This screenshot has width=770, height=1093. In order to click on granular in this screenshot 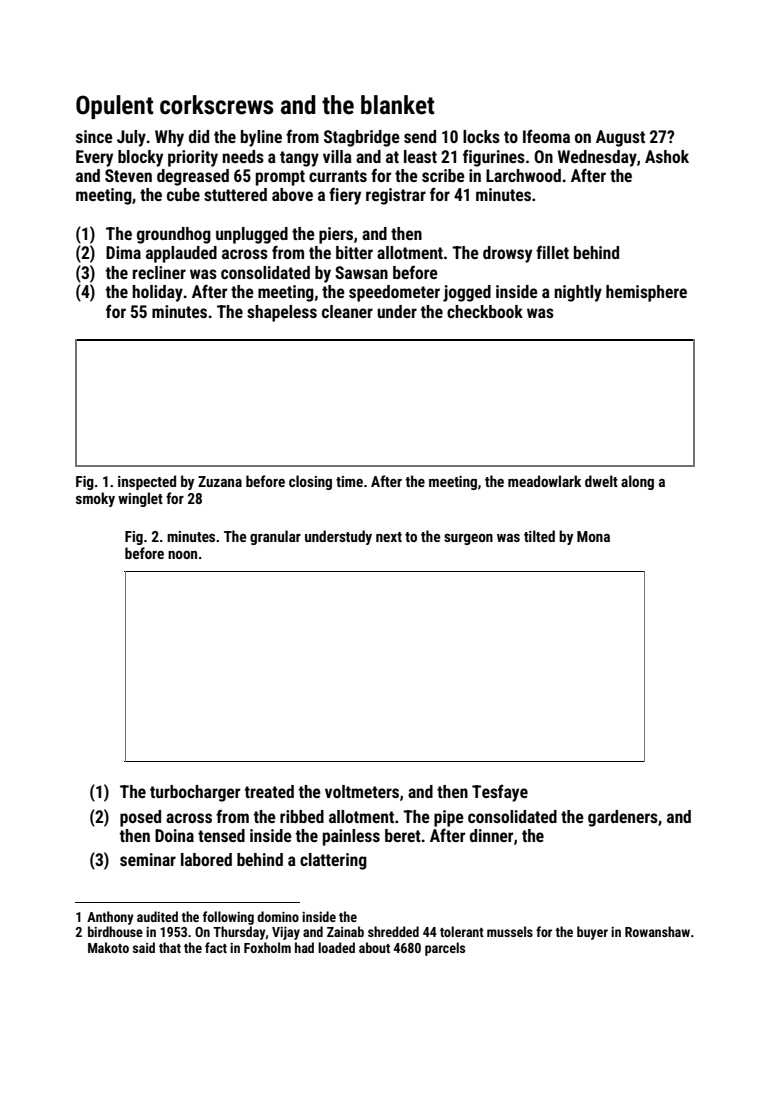, I will do `click(275, 537)`.
